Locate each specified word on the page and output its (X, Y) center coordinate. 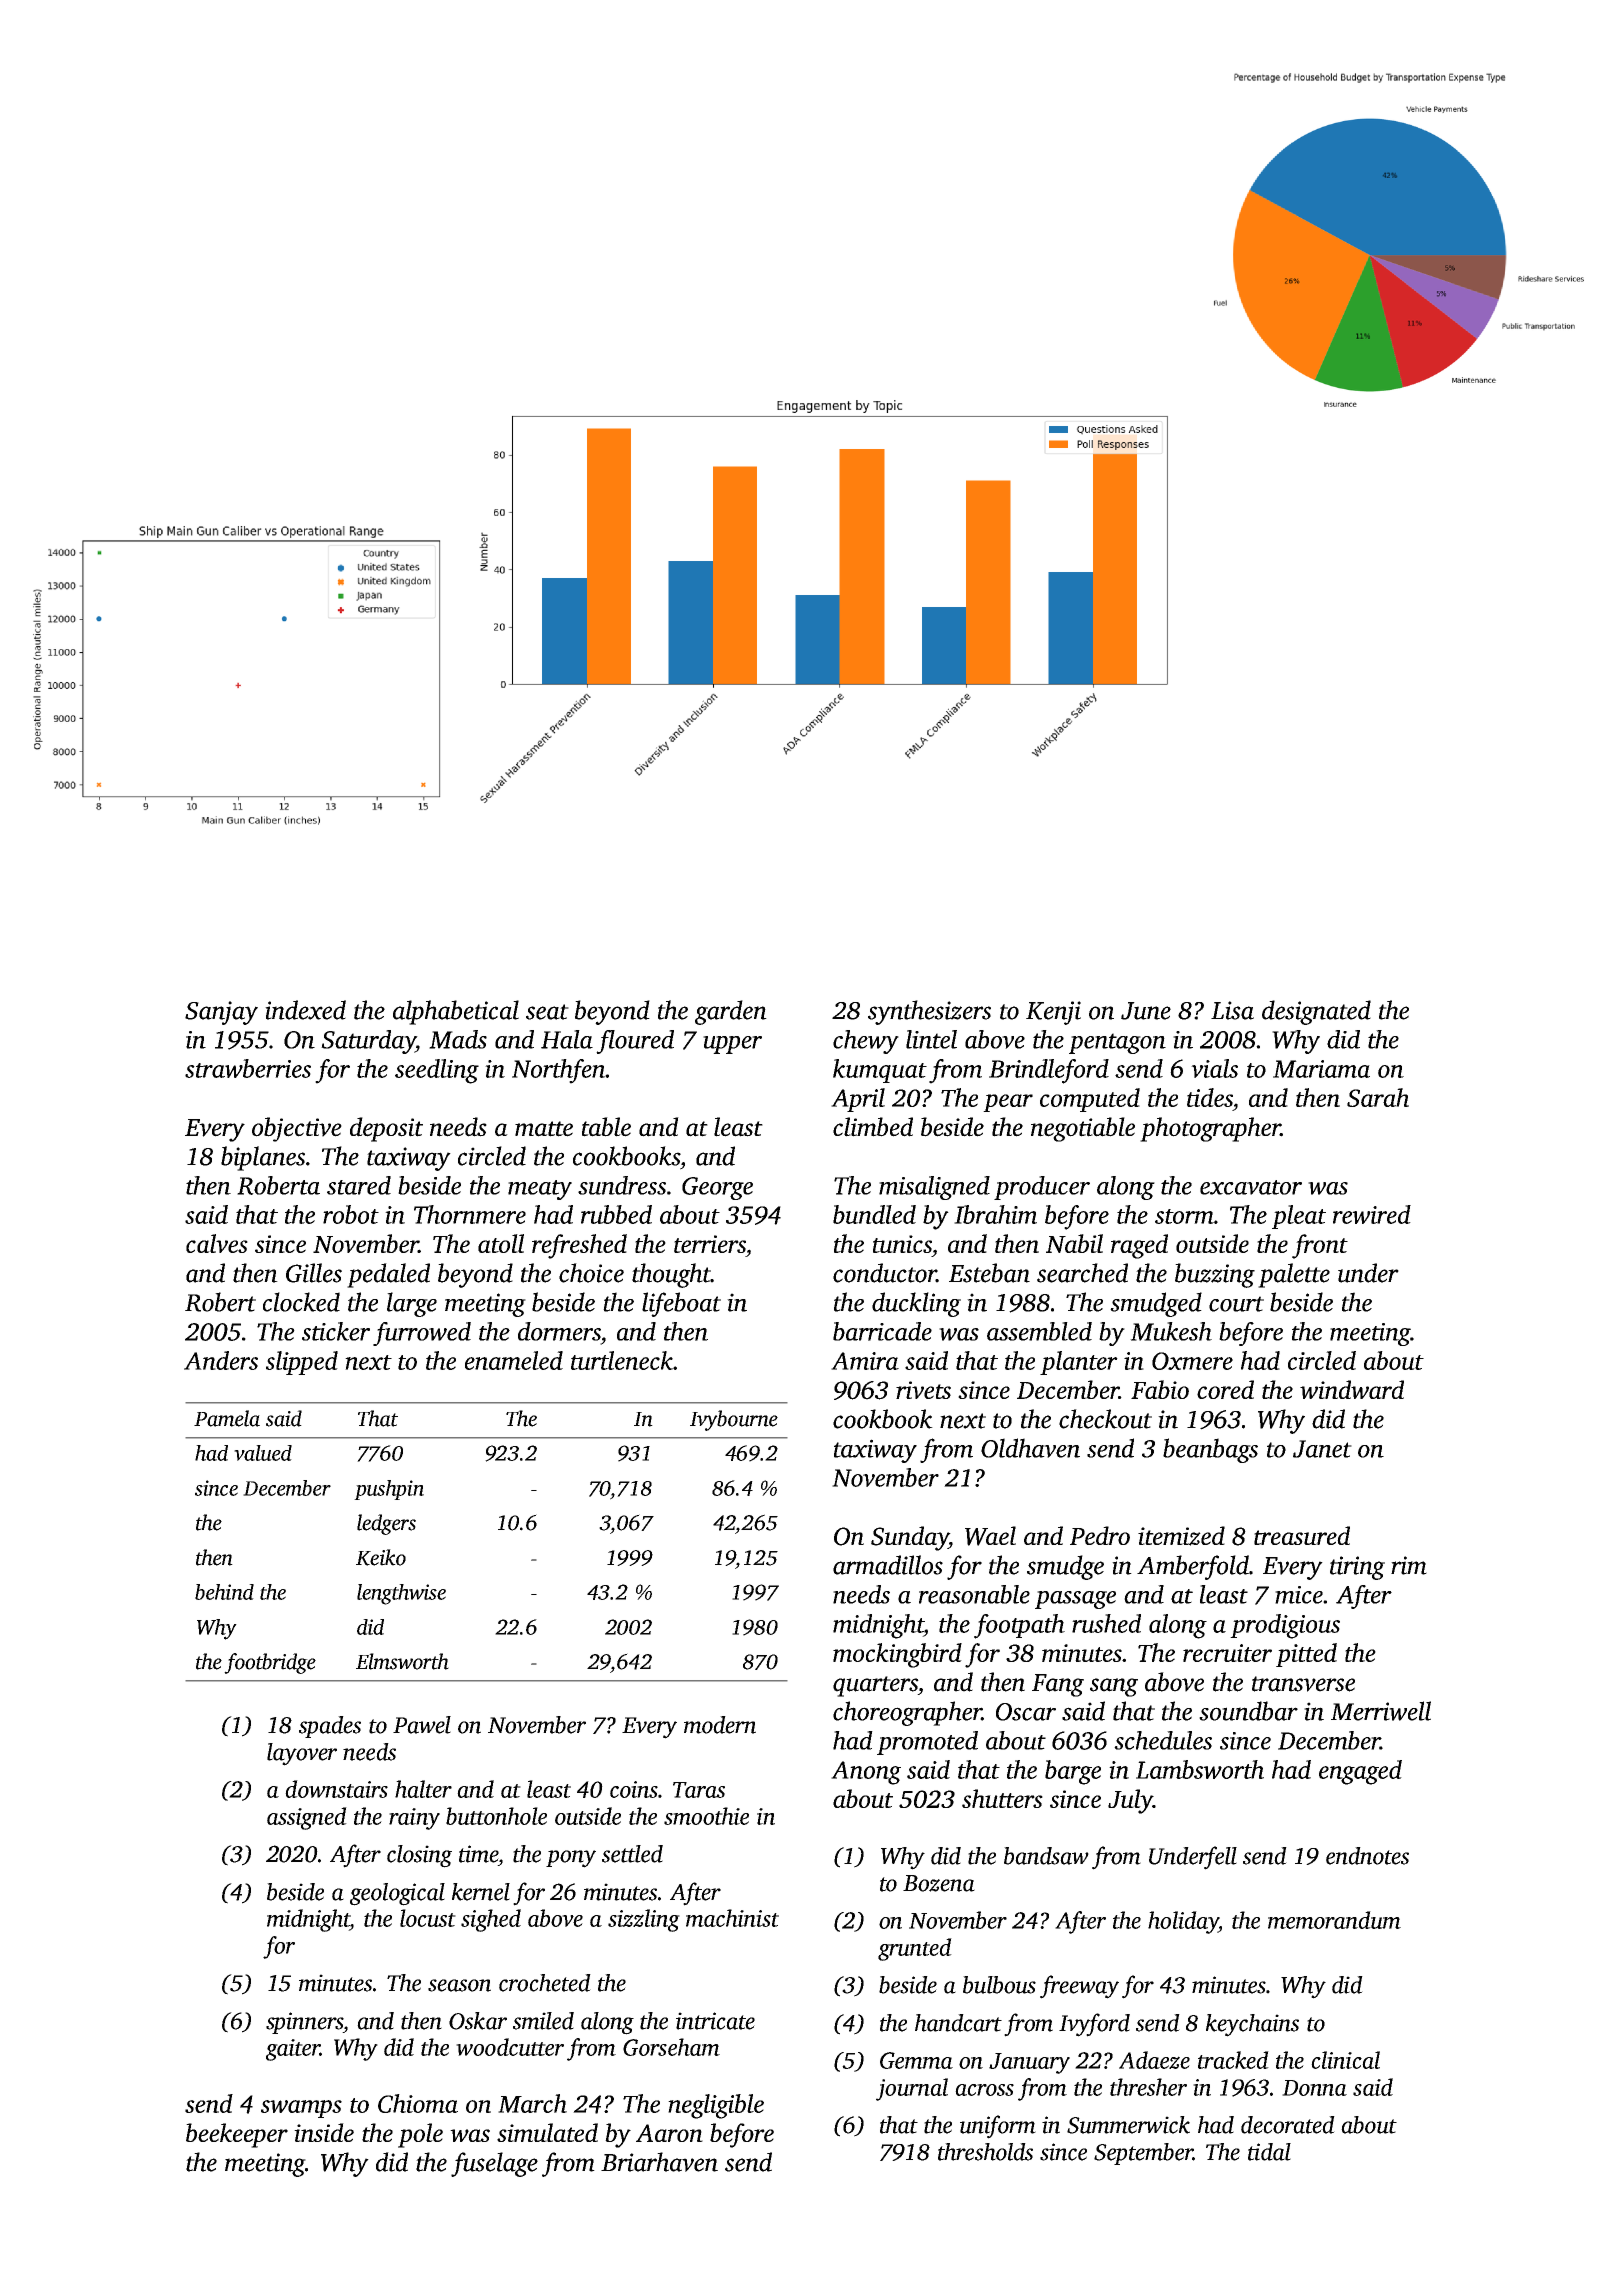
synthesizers (929, 1012)
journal (912, 2089)
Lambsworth (1200, 1769)
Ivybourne (734, 1420)
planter (1079, 1363)
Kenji (1053, 1013)
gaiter (293, 2050)
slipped (302, 1363)
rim (1409, 1565)
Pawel (422, 1725)
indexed (305, 1010)
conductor (885, 1273)
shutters (1002, 1798)
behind (224, 1592)
